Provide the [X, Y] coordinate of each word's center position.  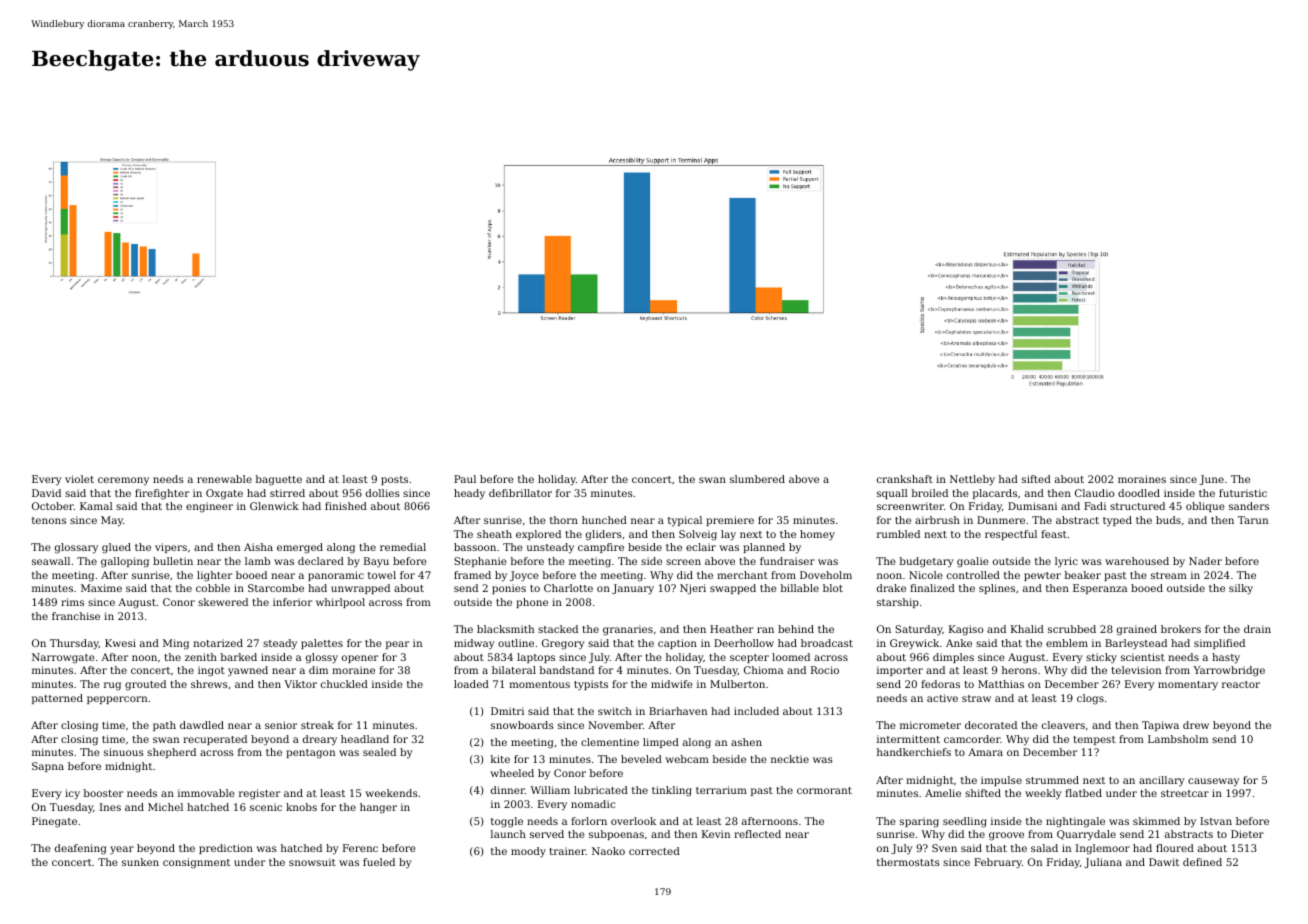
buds [1168, 520]
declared [321, 561]
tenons [49, 520]
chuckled [344, 684]
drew [1196, 725]
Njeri [693, 589]
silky [1241, 589]
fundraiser [787, 561]
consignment [196, 863]
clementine [610, 742]
